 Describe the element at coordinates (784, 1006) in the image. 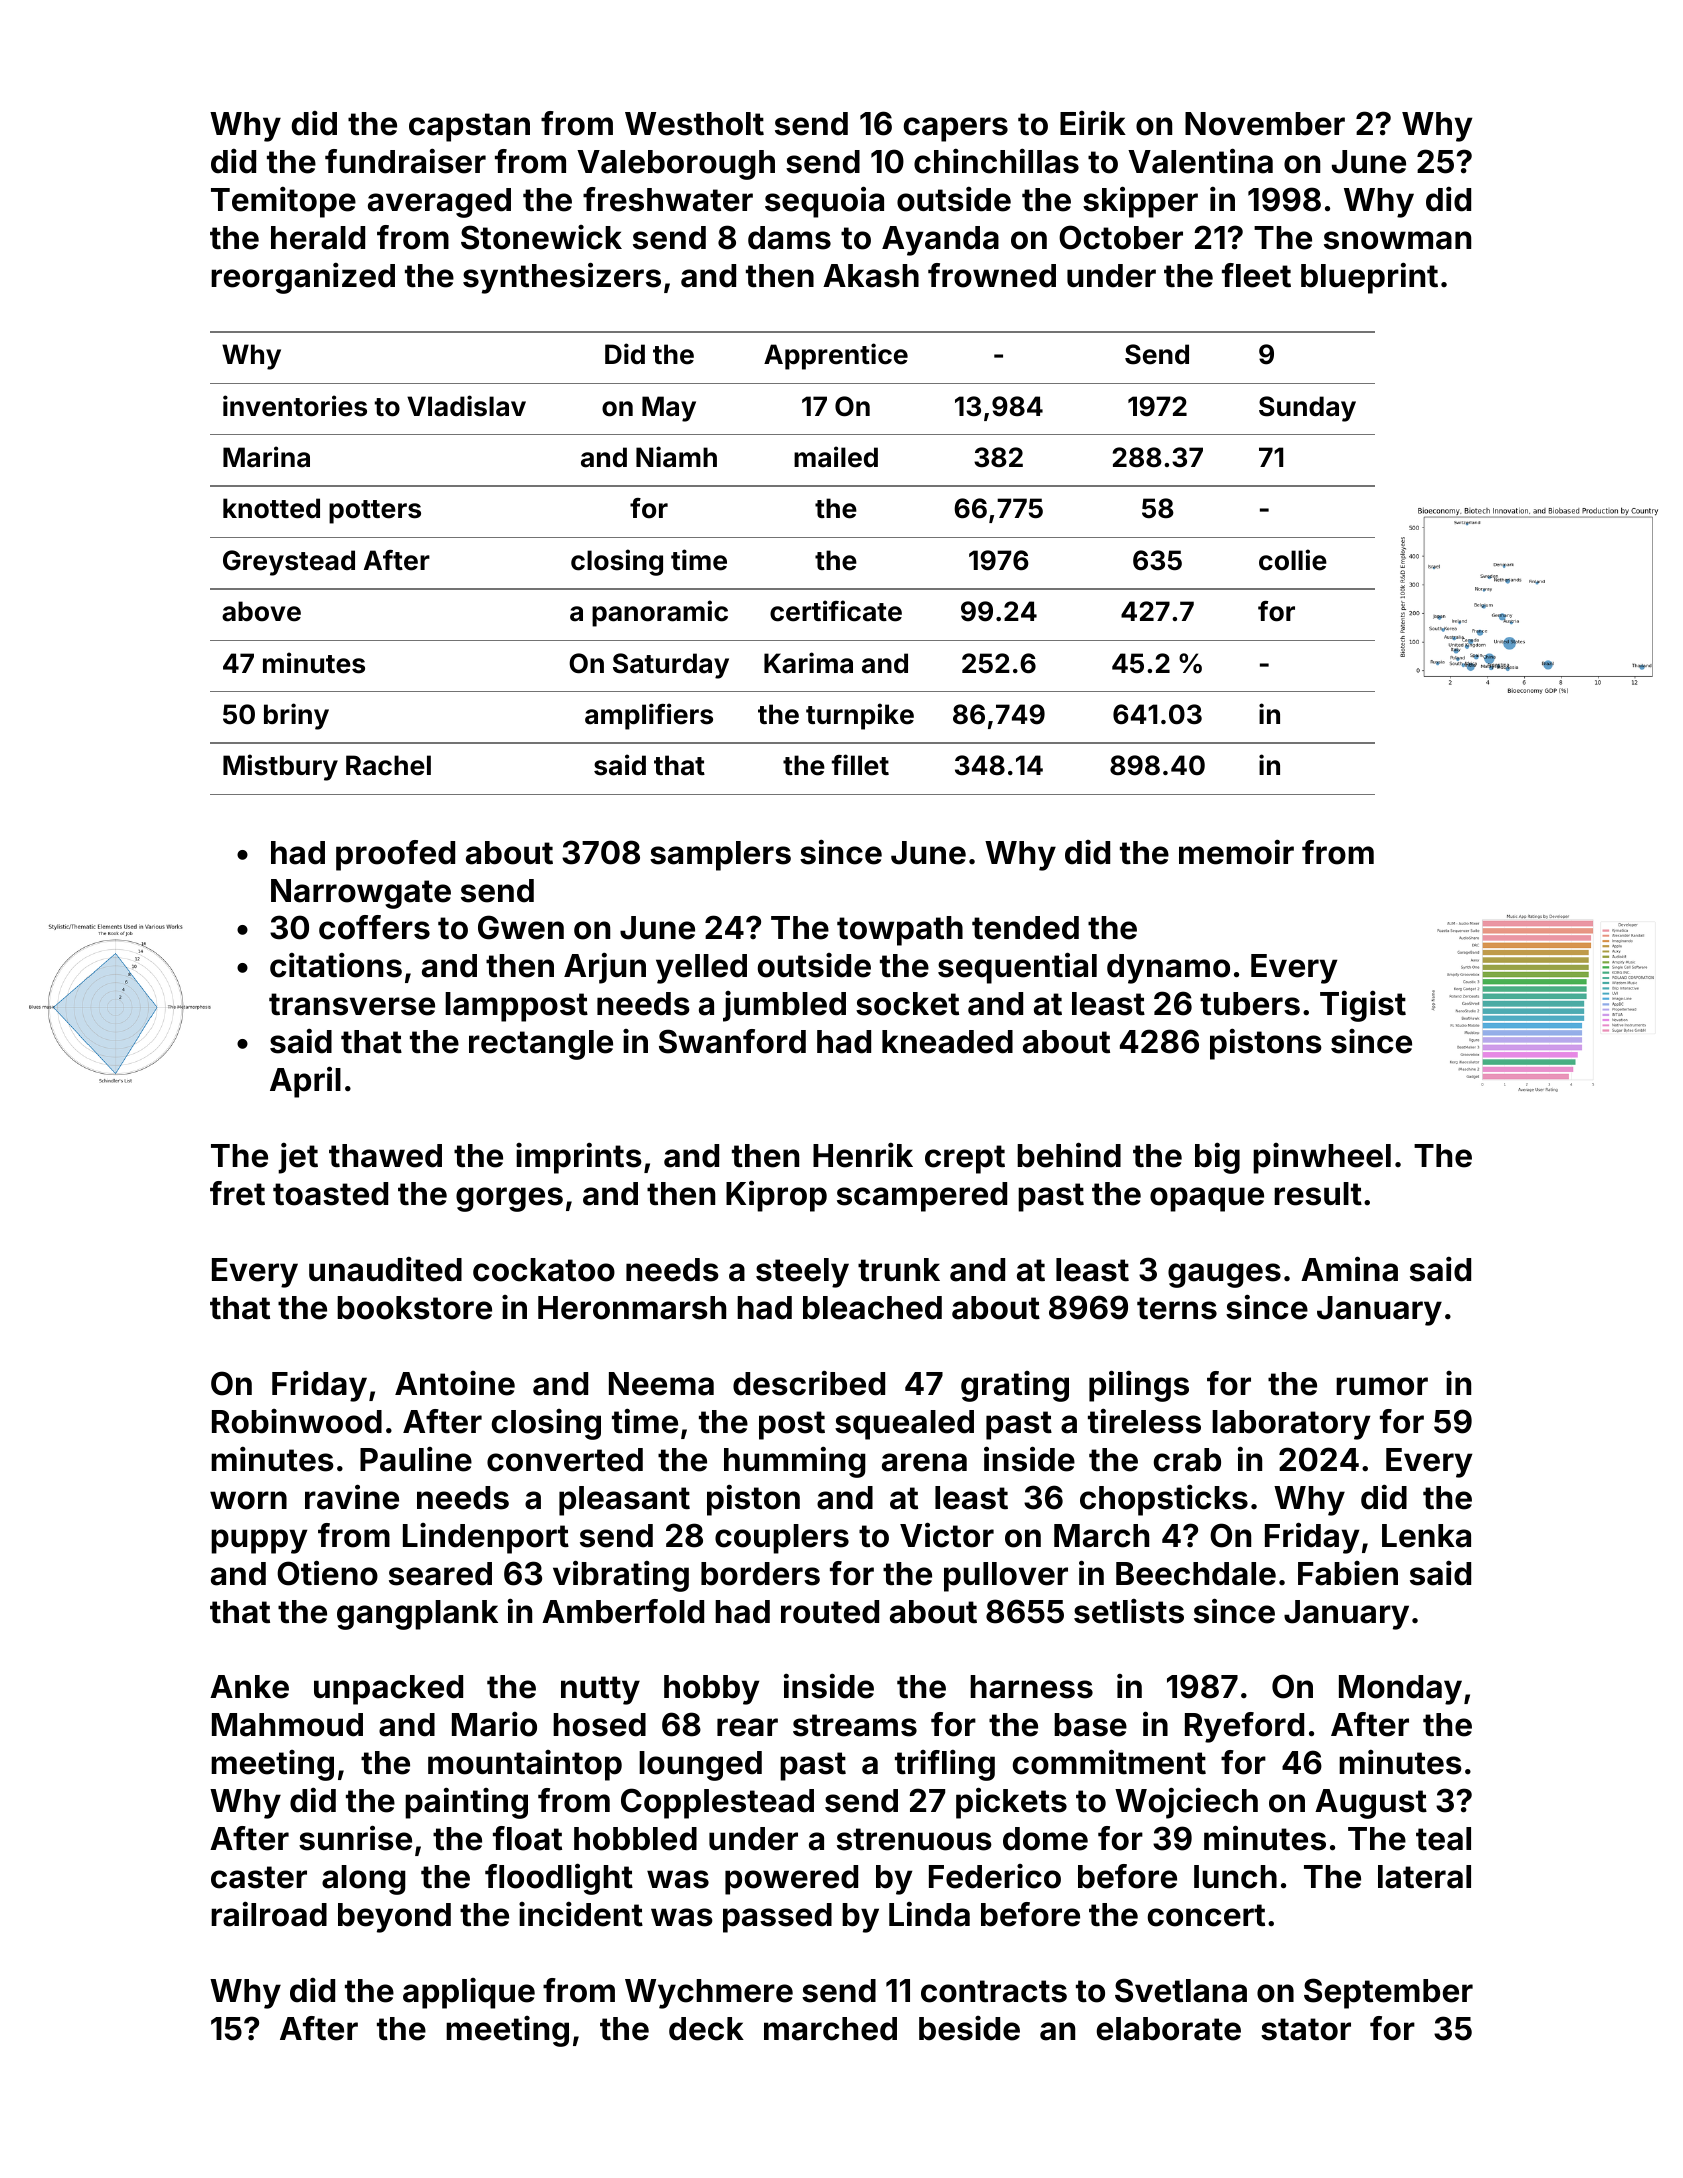

I see `jumbled` at that location.
